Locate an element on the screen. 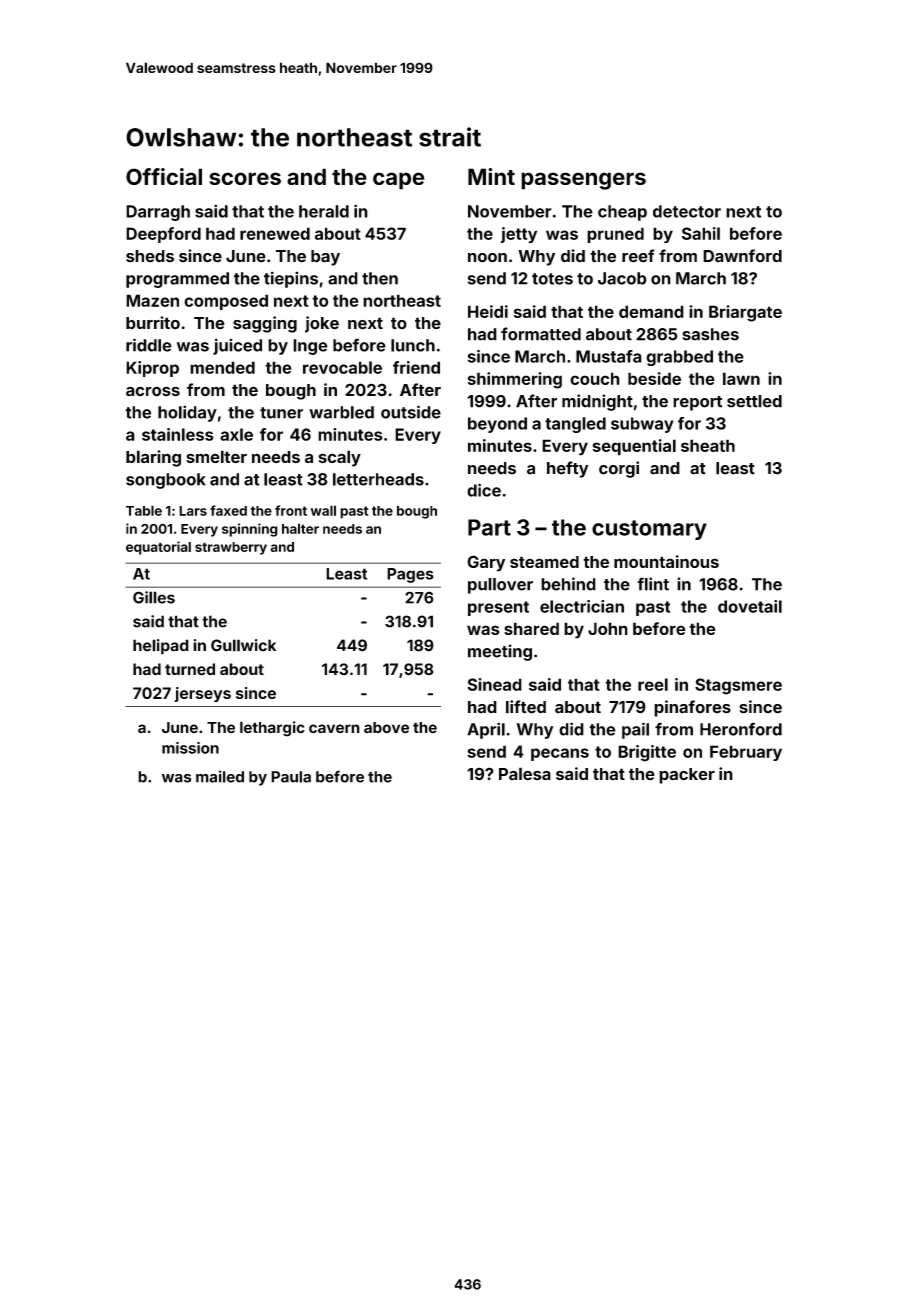 The width and height of the screenshot is (908, 1316). Table is located at coordinates (144, 510).
